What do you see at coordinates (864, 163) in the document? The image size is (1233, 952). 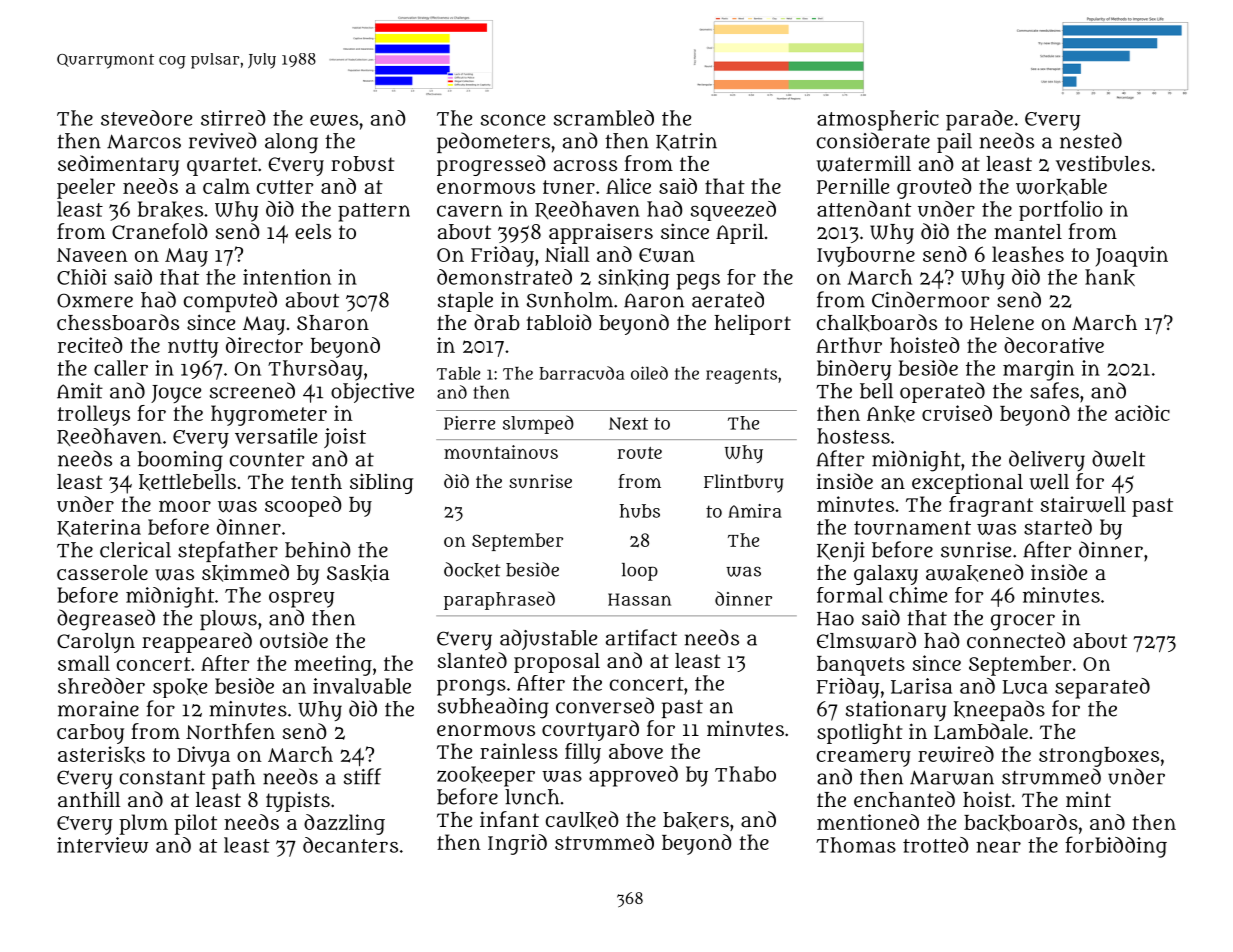 I see `watermill` at bounding box center [864, 163].
